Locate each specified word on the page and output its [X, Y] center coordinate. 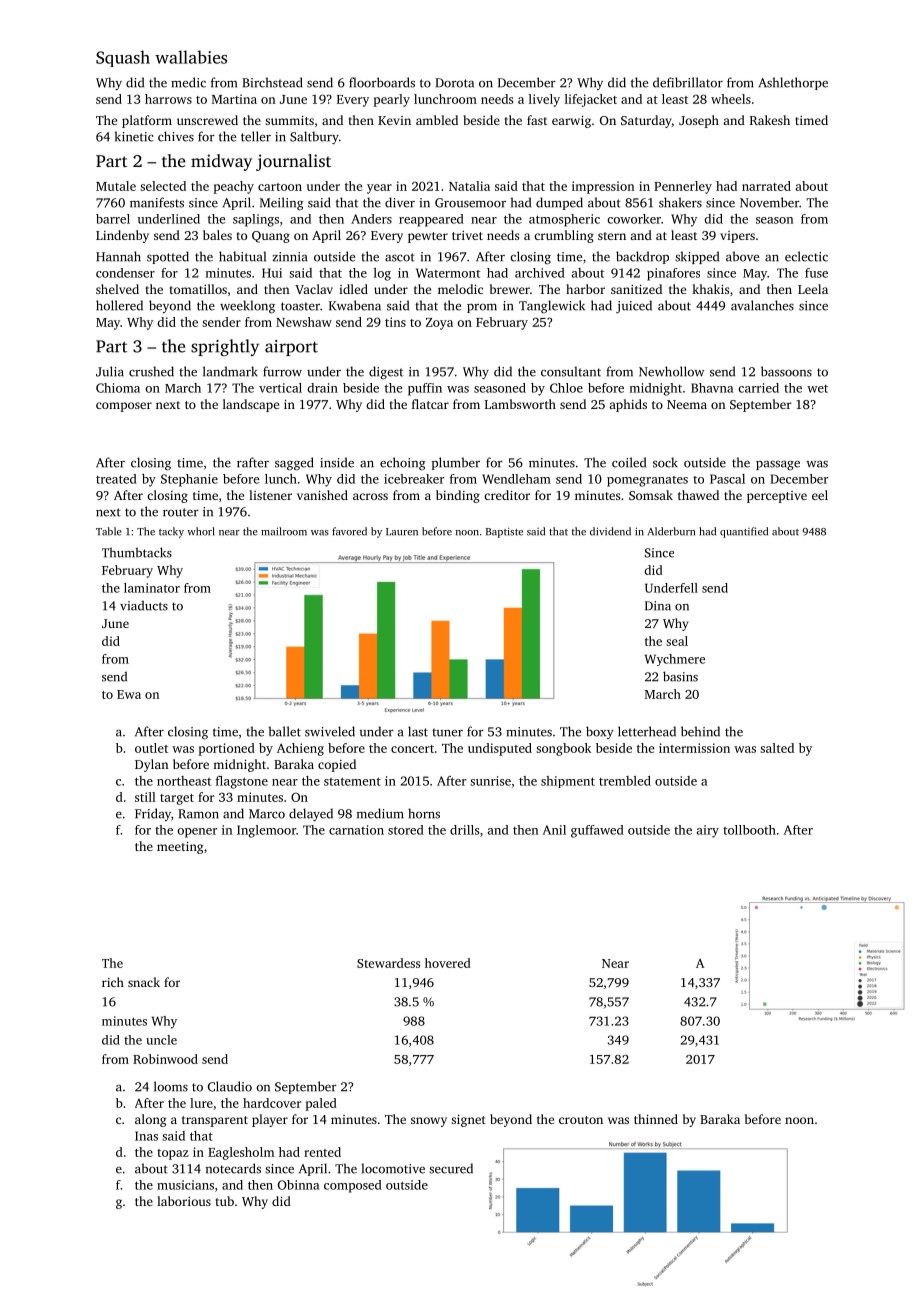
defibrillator [688, 82]
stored [406, 830]
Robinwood [165, 1059]
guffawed [597, 831]
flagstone [242, 782]
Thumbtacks [137, 552]
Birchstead [272, 82]
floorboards [382, 82]
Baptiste [504, 532]
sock [665, 462]
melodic [460, 289]
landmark [230, 371]
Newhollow [671, 371]
